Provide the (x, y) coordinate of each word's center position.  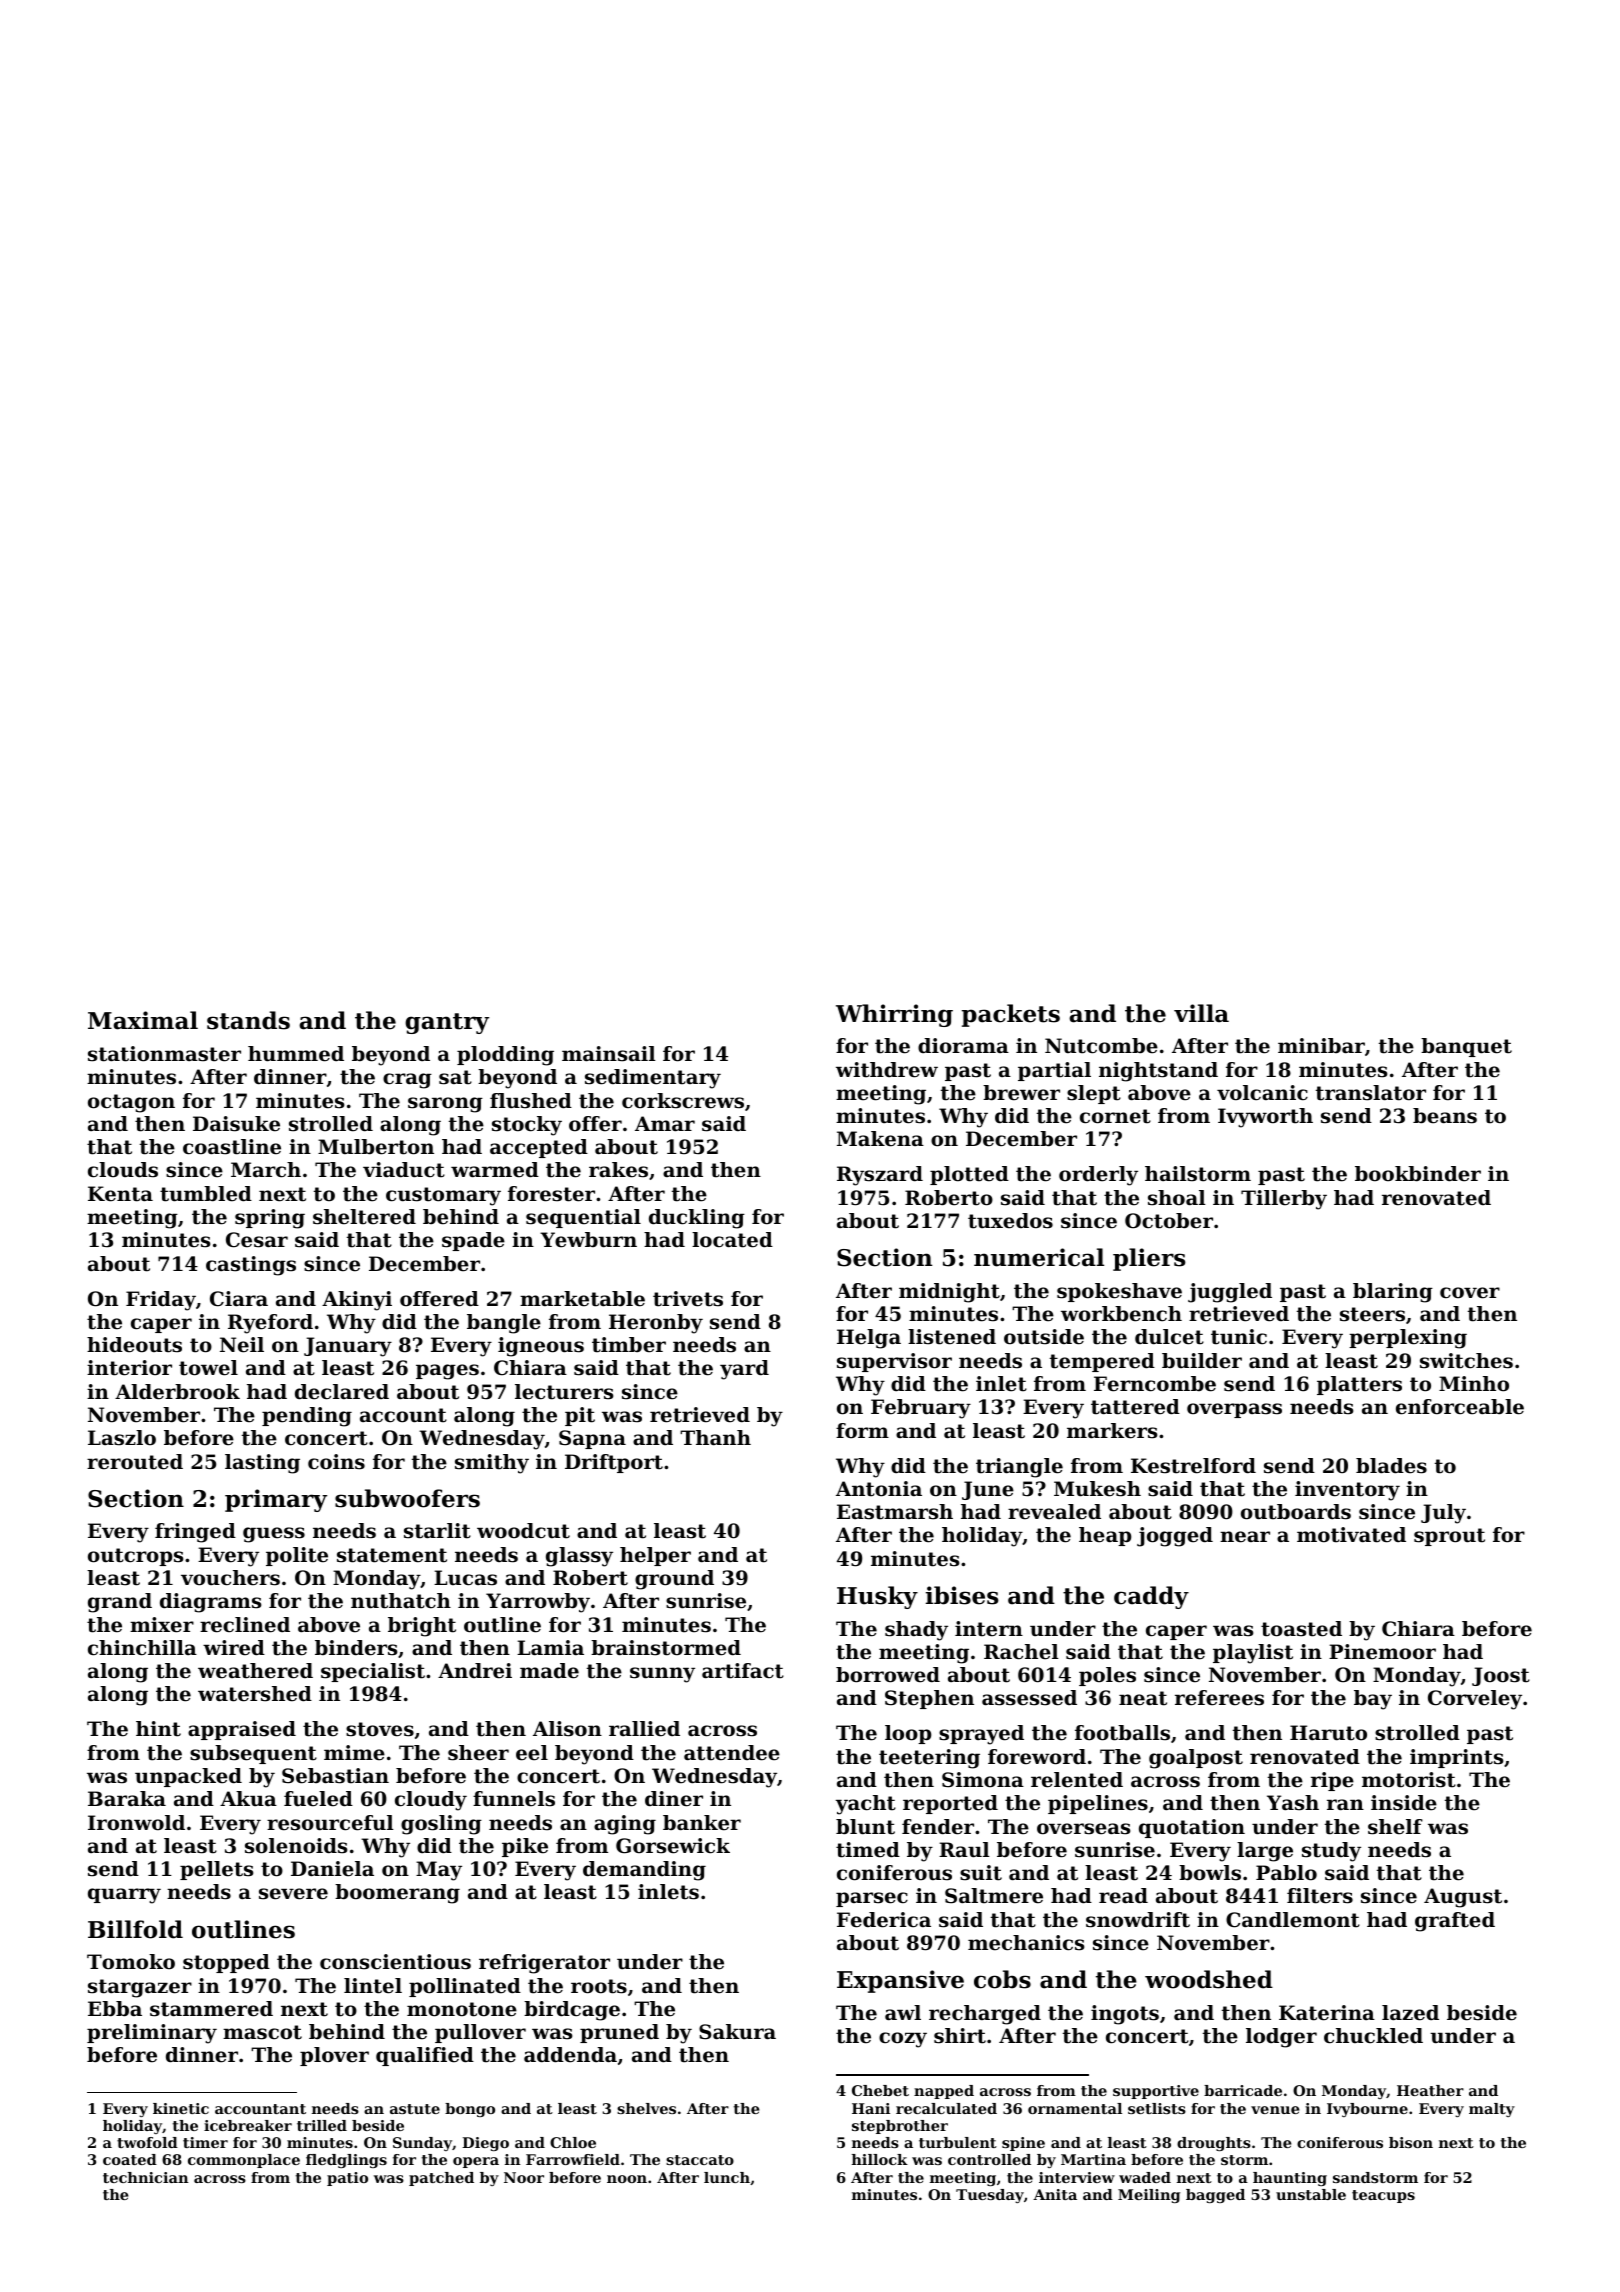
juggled (1230, 1293)
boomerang (397, 1894)
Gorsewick (673, 1846)
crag (407, 1081)
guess (274, 1535)
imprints (1456, 1758)
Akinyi (357, 1301)
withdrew (887, 1070)
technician (146, 2177)
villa (1201, 1013)
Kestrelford (1193, 1466)
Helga (869, 1339)
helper (655, 1556)
